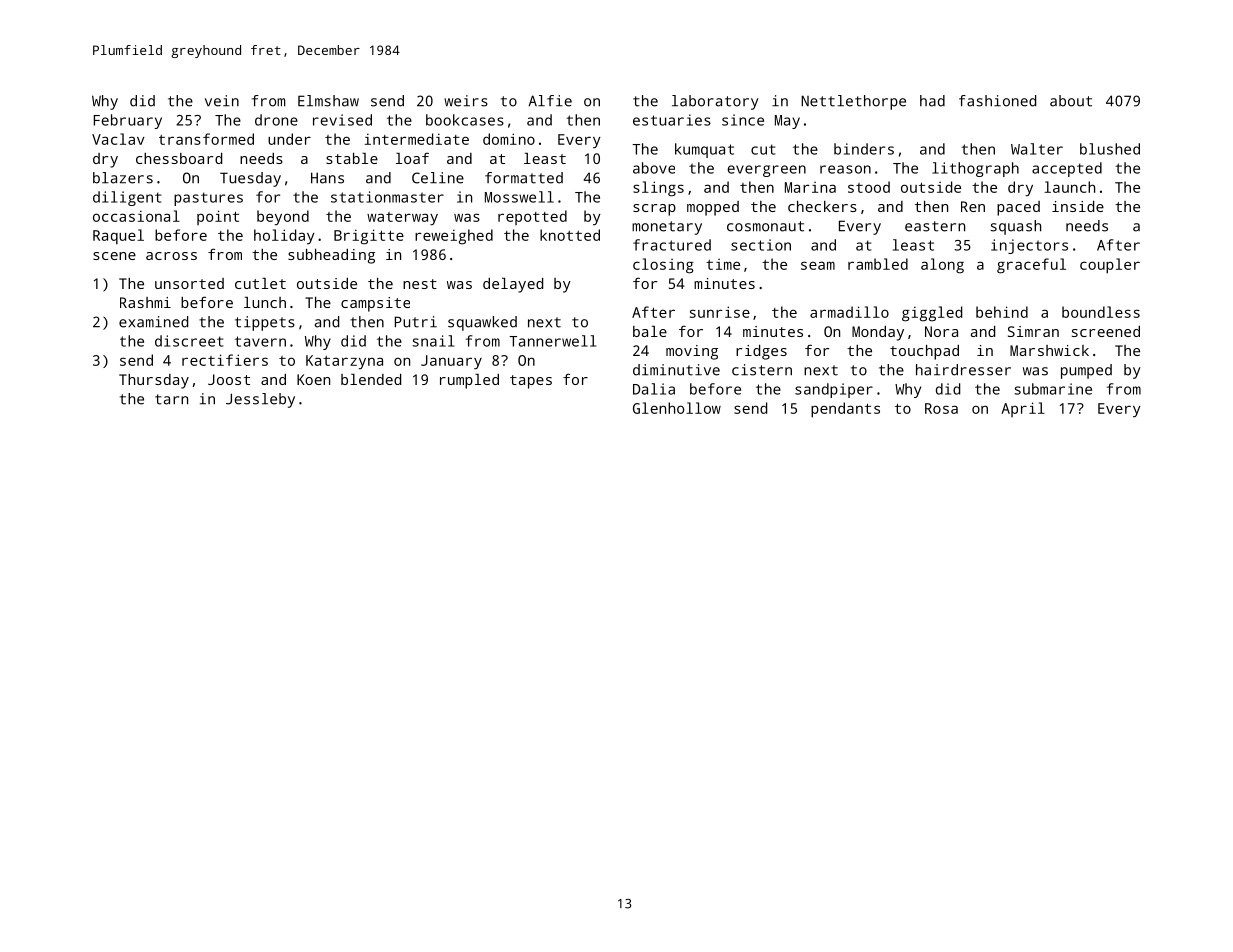  Describe the element at coordinates (328, 101) in the image. I see `Elmshaw` at that location.
